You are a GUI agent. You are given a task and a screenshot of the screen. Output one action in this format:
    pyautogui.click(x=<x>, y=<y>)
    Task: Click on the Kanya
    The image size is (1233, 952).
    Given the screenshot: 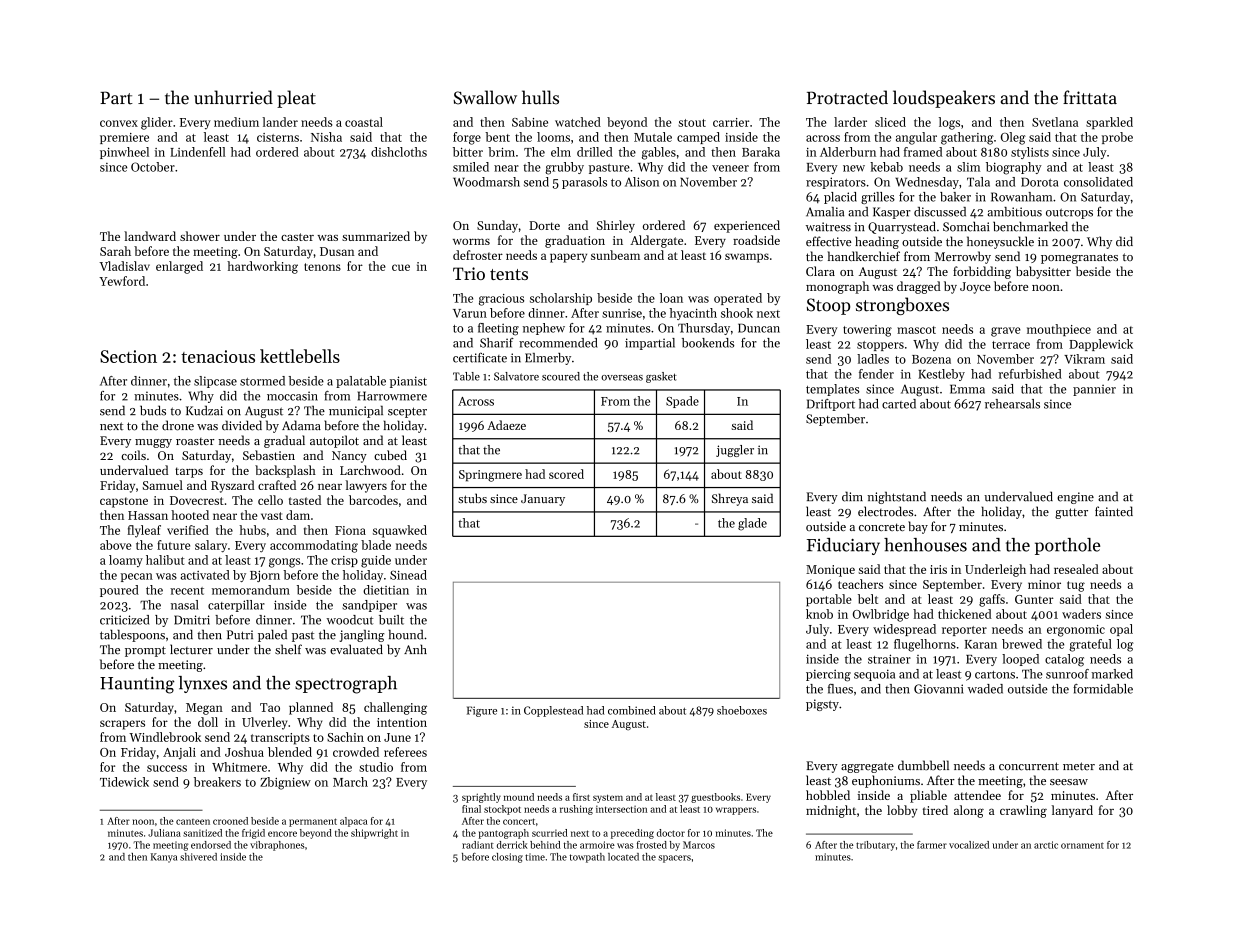 What is the action you would take?
    pyautogui.click(x=164, y=858)
